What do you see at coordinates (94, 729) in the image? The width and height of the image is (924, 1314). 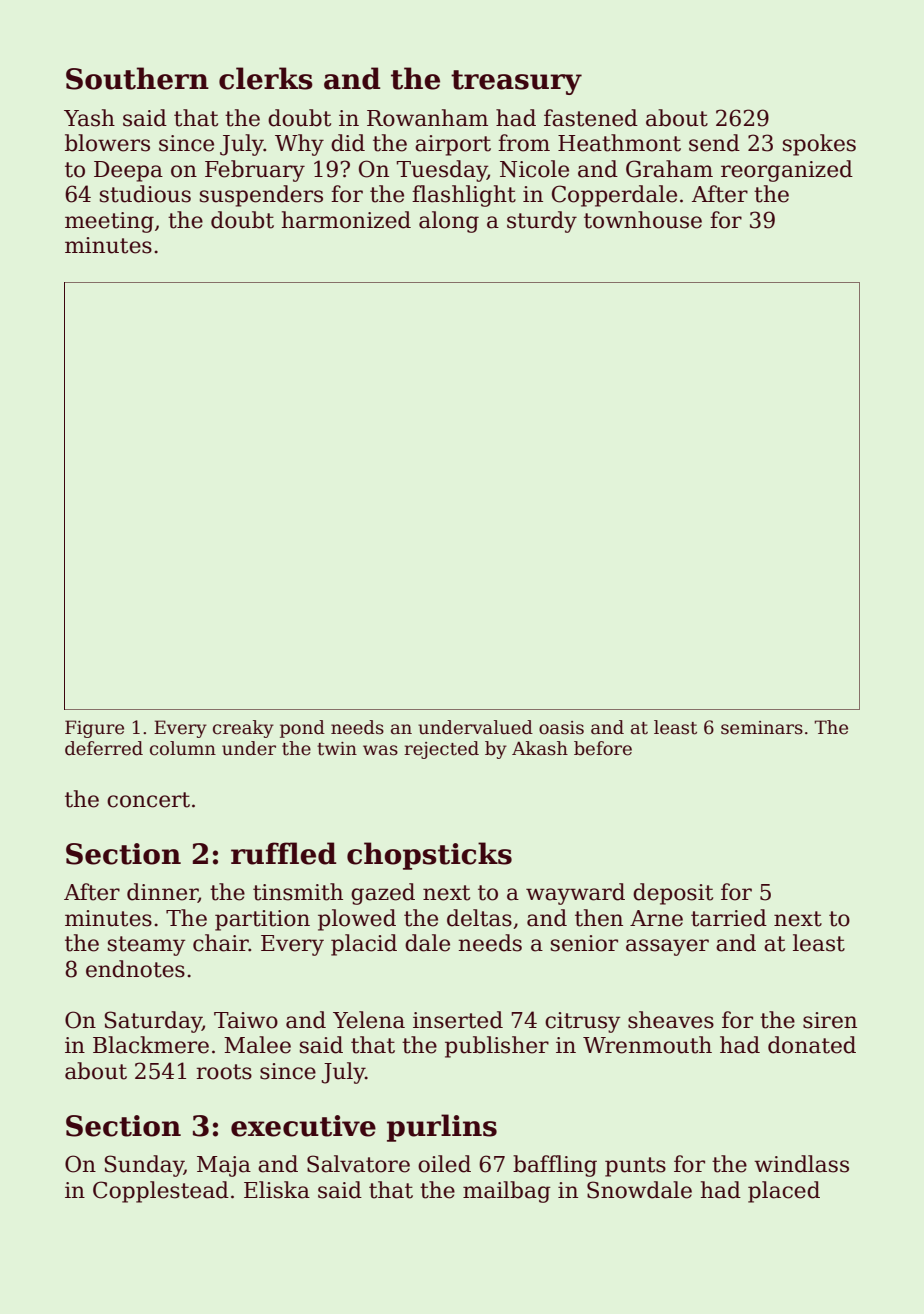 I see `Figure` at bounding box center [94, 729].
